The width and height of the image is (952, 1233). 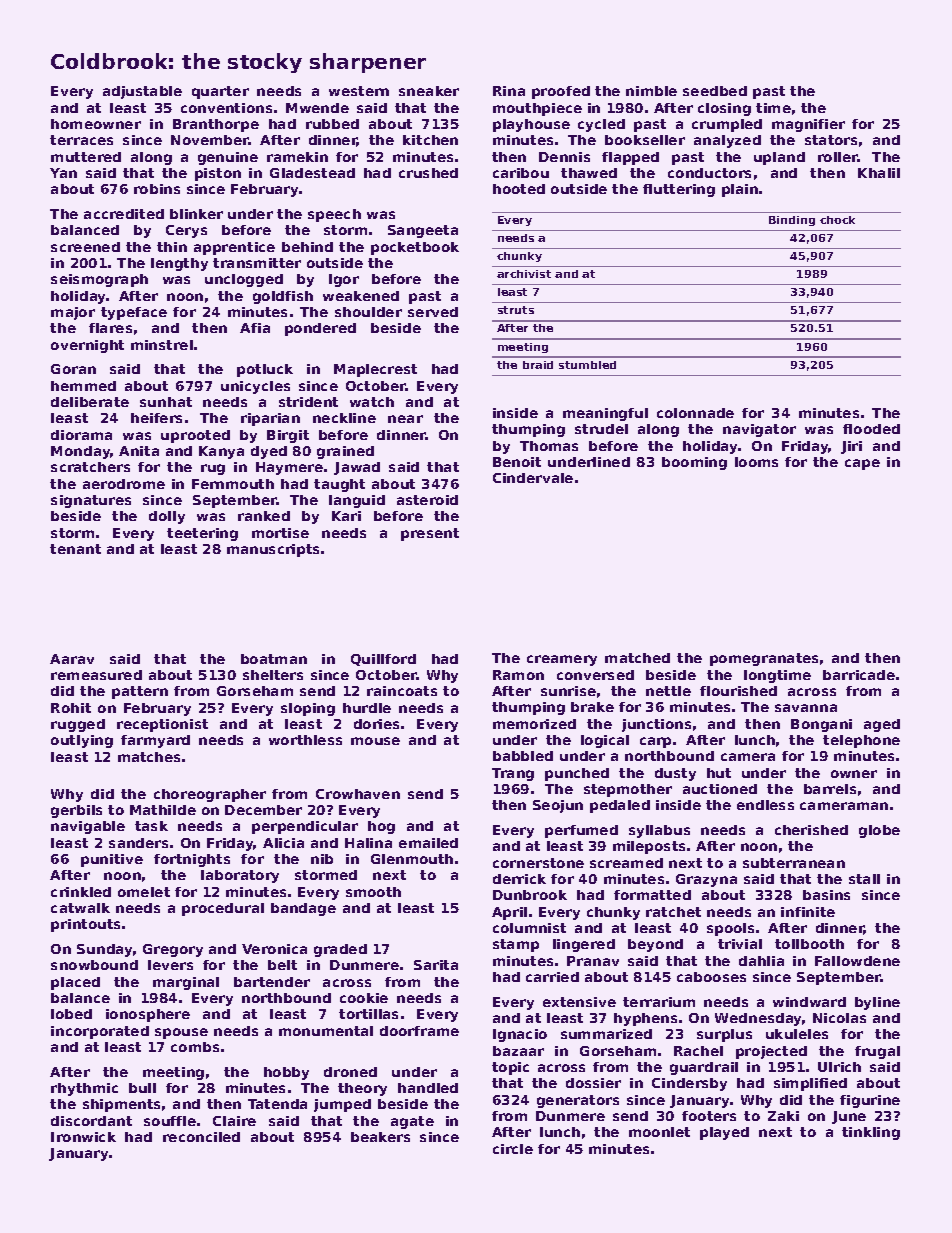 What do you see at coordinates (124, 214) in the image?
I see `accredited` at bounding box center [124, 214].
